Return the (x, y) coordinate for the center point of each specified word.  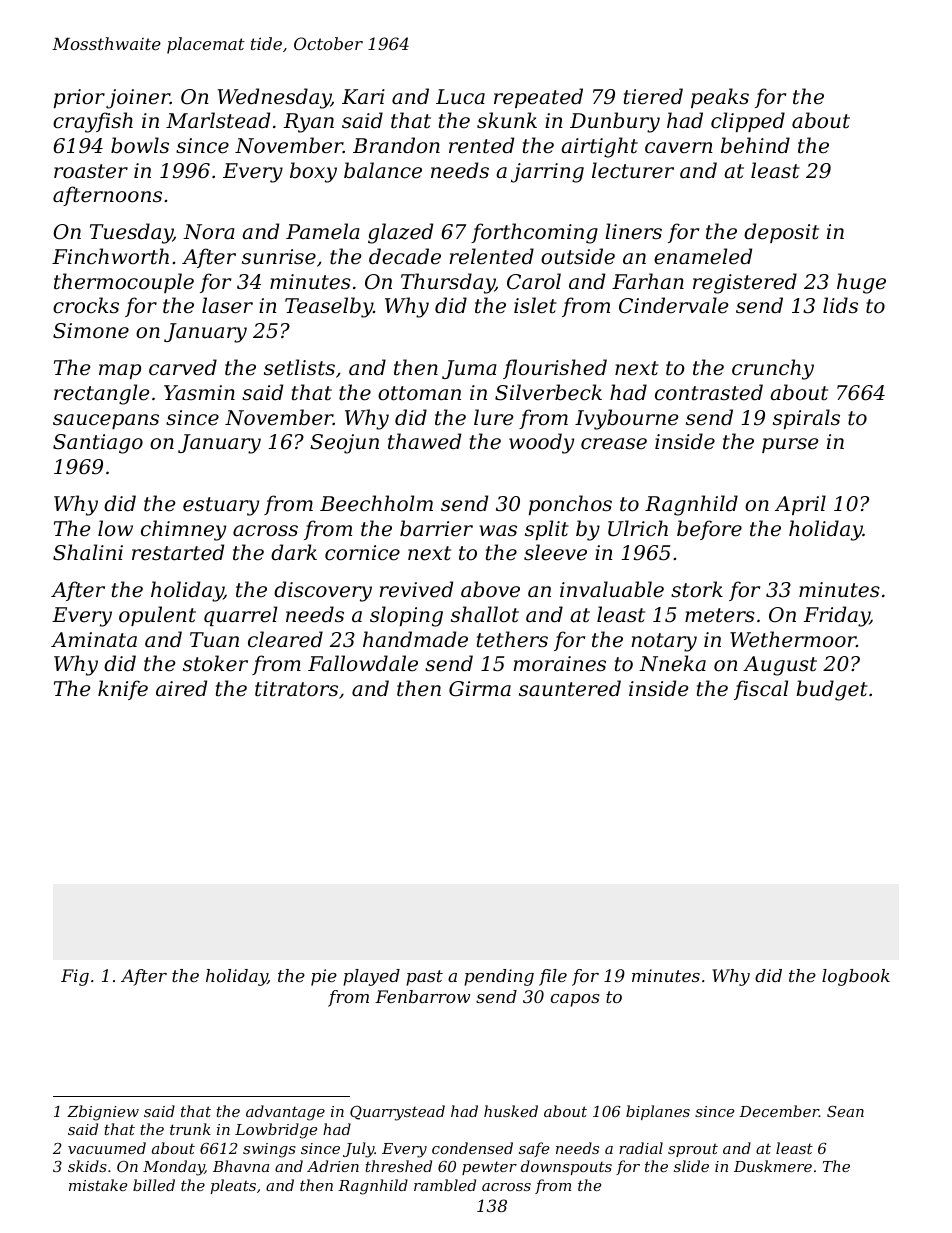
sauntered (570, 688)
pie (324, 977)
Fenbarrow (423, 996)
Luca (460, 97)
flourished (555, 369)
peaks (720, 98)
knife (123, 690)
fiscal (761, 690)
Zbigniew (103, 1113)
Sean (845, 1111)
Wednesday (274, 98)
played (371, 977)
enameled (703, 256)
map (120, 371)
